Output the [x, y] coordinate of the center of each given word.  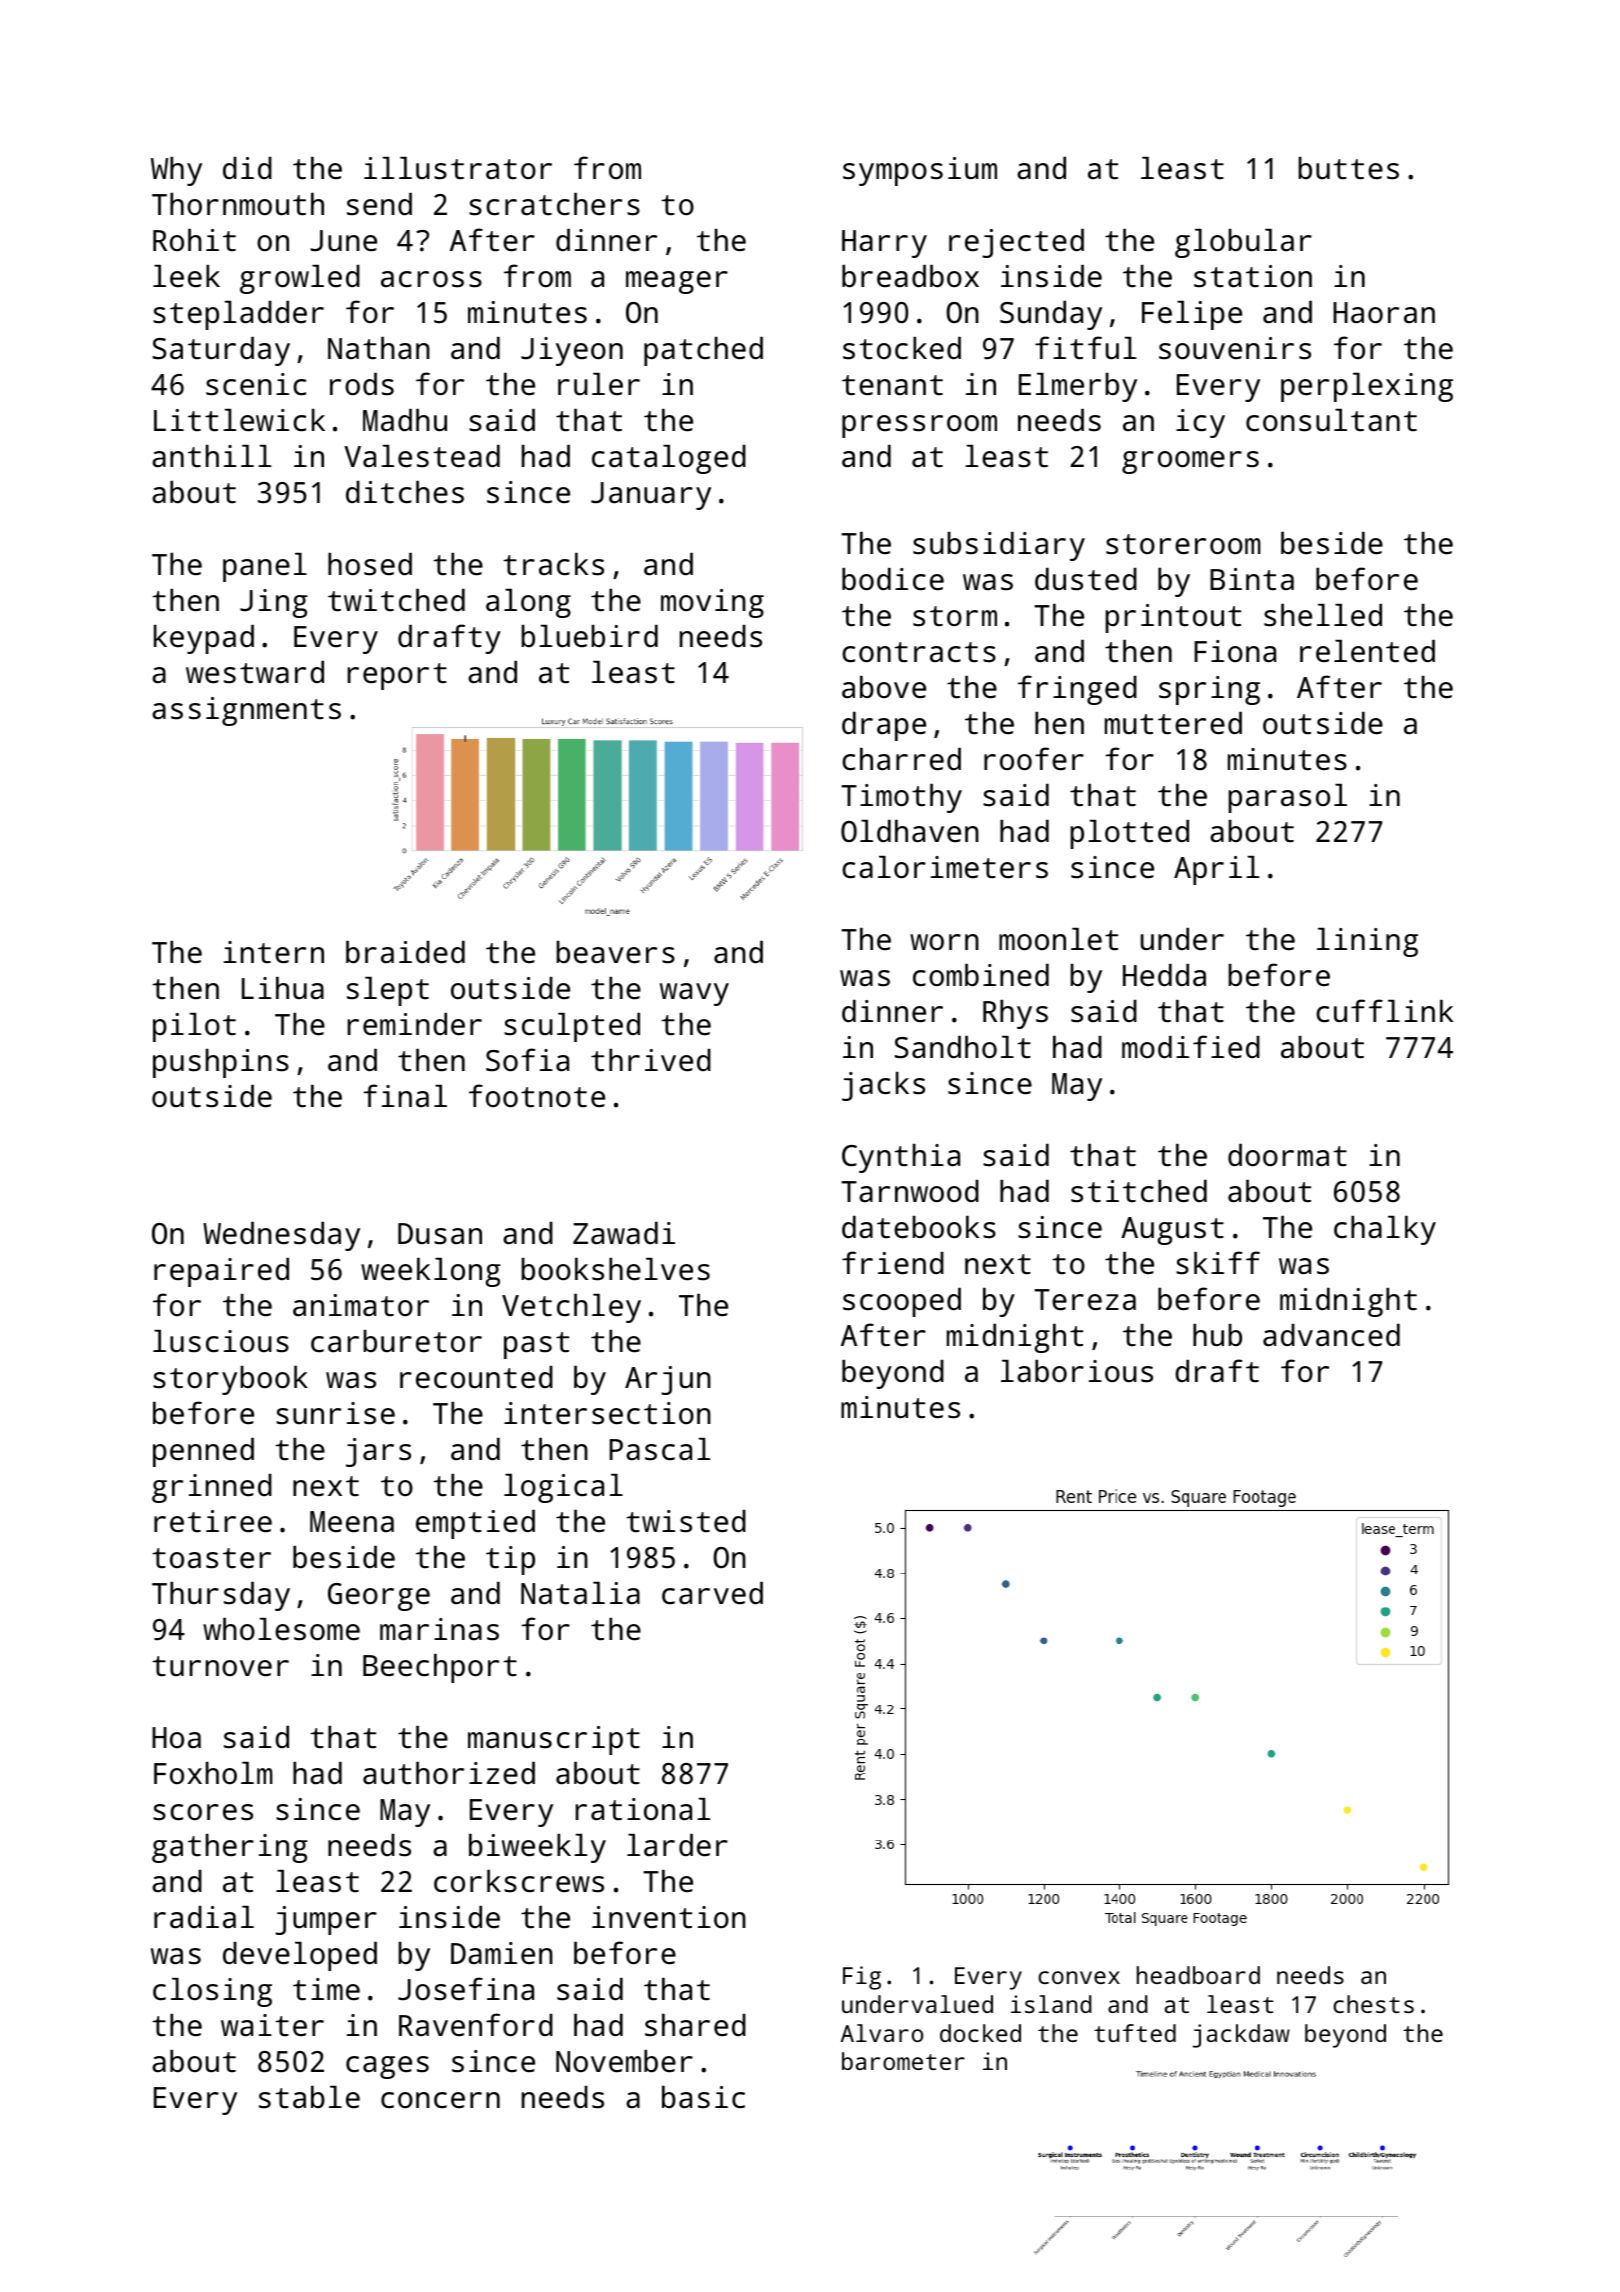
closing [212, 1992]
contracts [919, 652]
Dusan [440, 1234]
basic [703, 2097]
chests [1373, 2004]
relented [1367, 651]
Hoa [176, 1738]
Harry [884, 244]
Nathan [379, 348]
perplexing [1367, 387]
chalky [1385, 1230]
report [397, 676]
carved [712, 1593]
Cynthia [901, 1158]
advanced [1331, 1335]
